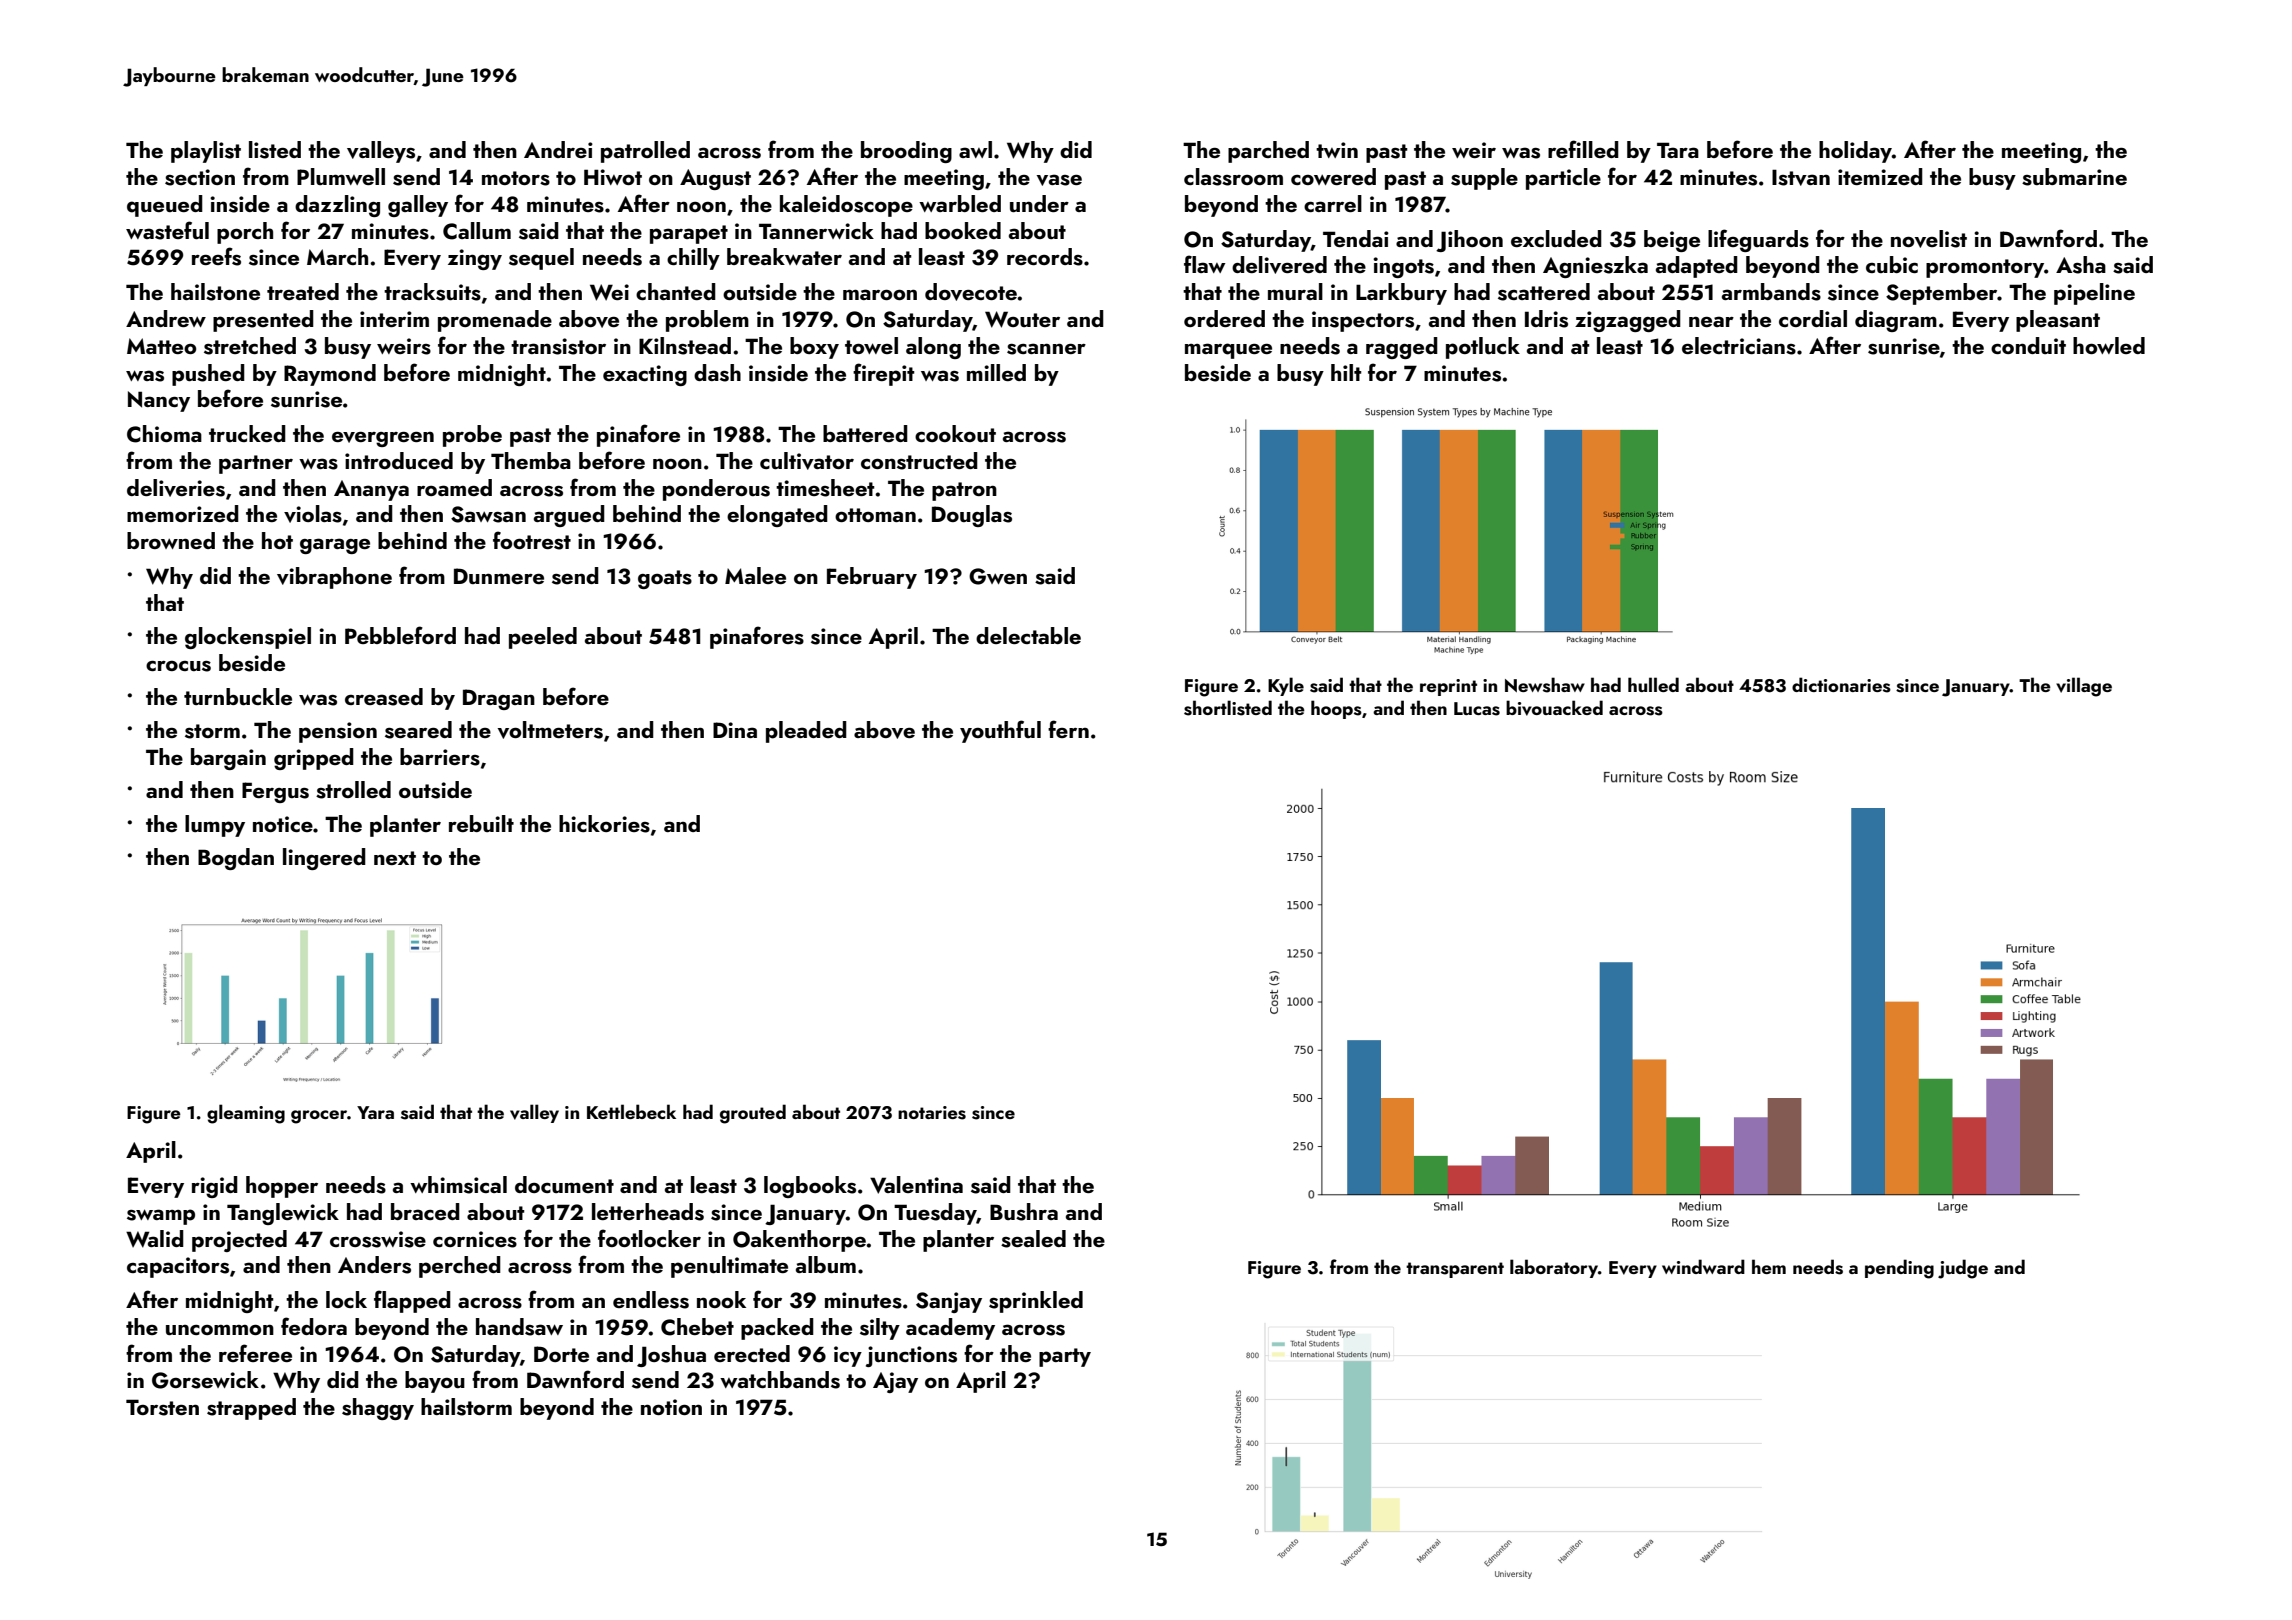  I want to click on parapet, so click(689, 234).
